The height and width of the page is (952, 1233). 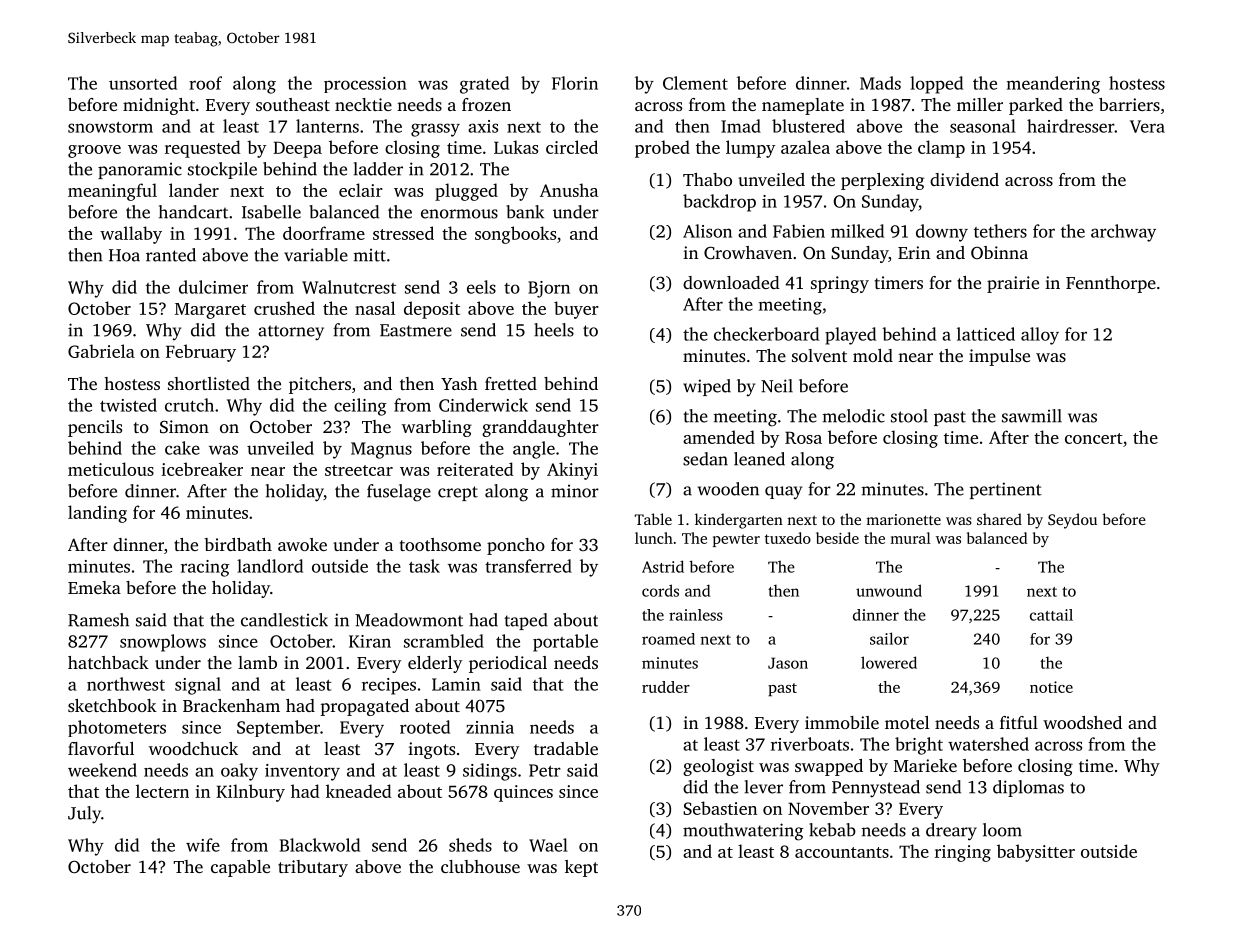 What do you see at coordinates (526, 621) in the page?
I see `taped` at bounding box center [526, 621].
